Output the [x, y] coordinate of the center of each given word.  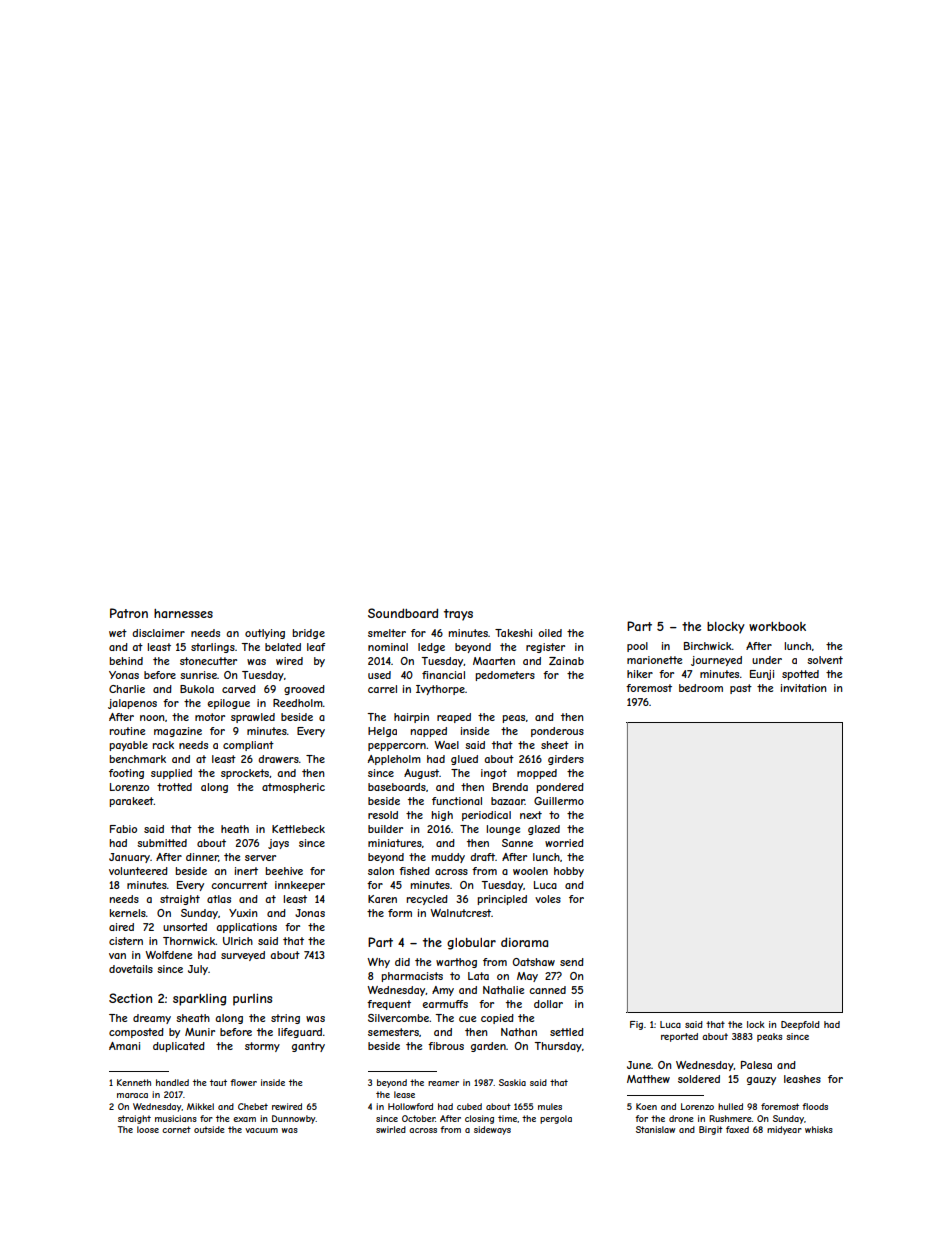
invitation [803, 688]
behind [126, 661]
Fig [636, 1025]
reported [679, 1037]
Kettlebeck [298, 829]
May [527, 977]
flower [243, 1082]
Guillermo [559, 801]
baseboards [397, 787]
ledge [431, 648]
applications [246, 928]
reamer [443, 1083]
